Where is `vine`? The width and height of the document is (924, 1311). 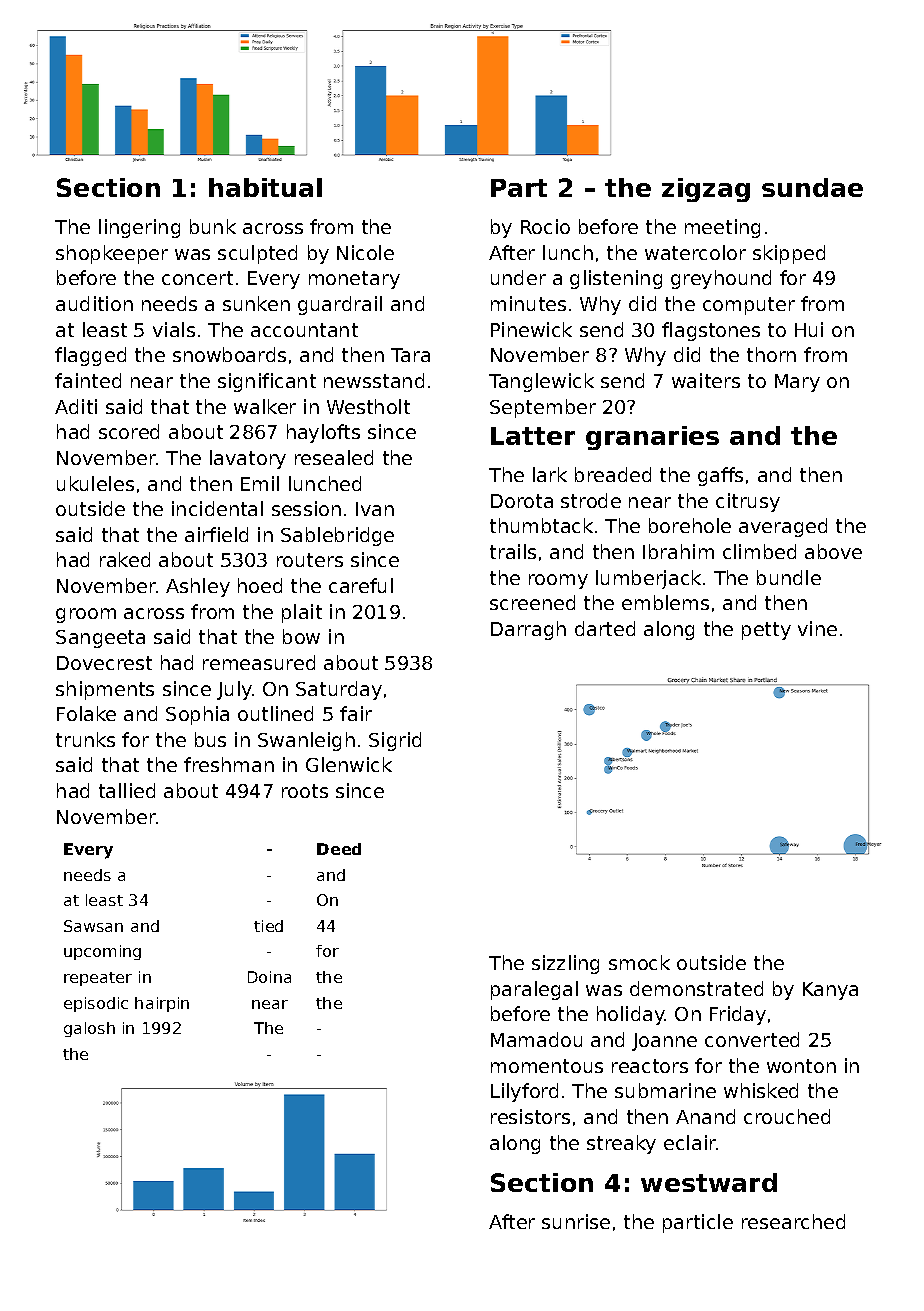
vine is located at coordinates (817, 628).
